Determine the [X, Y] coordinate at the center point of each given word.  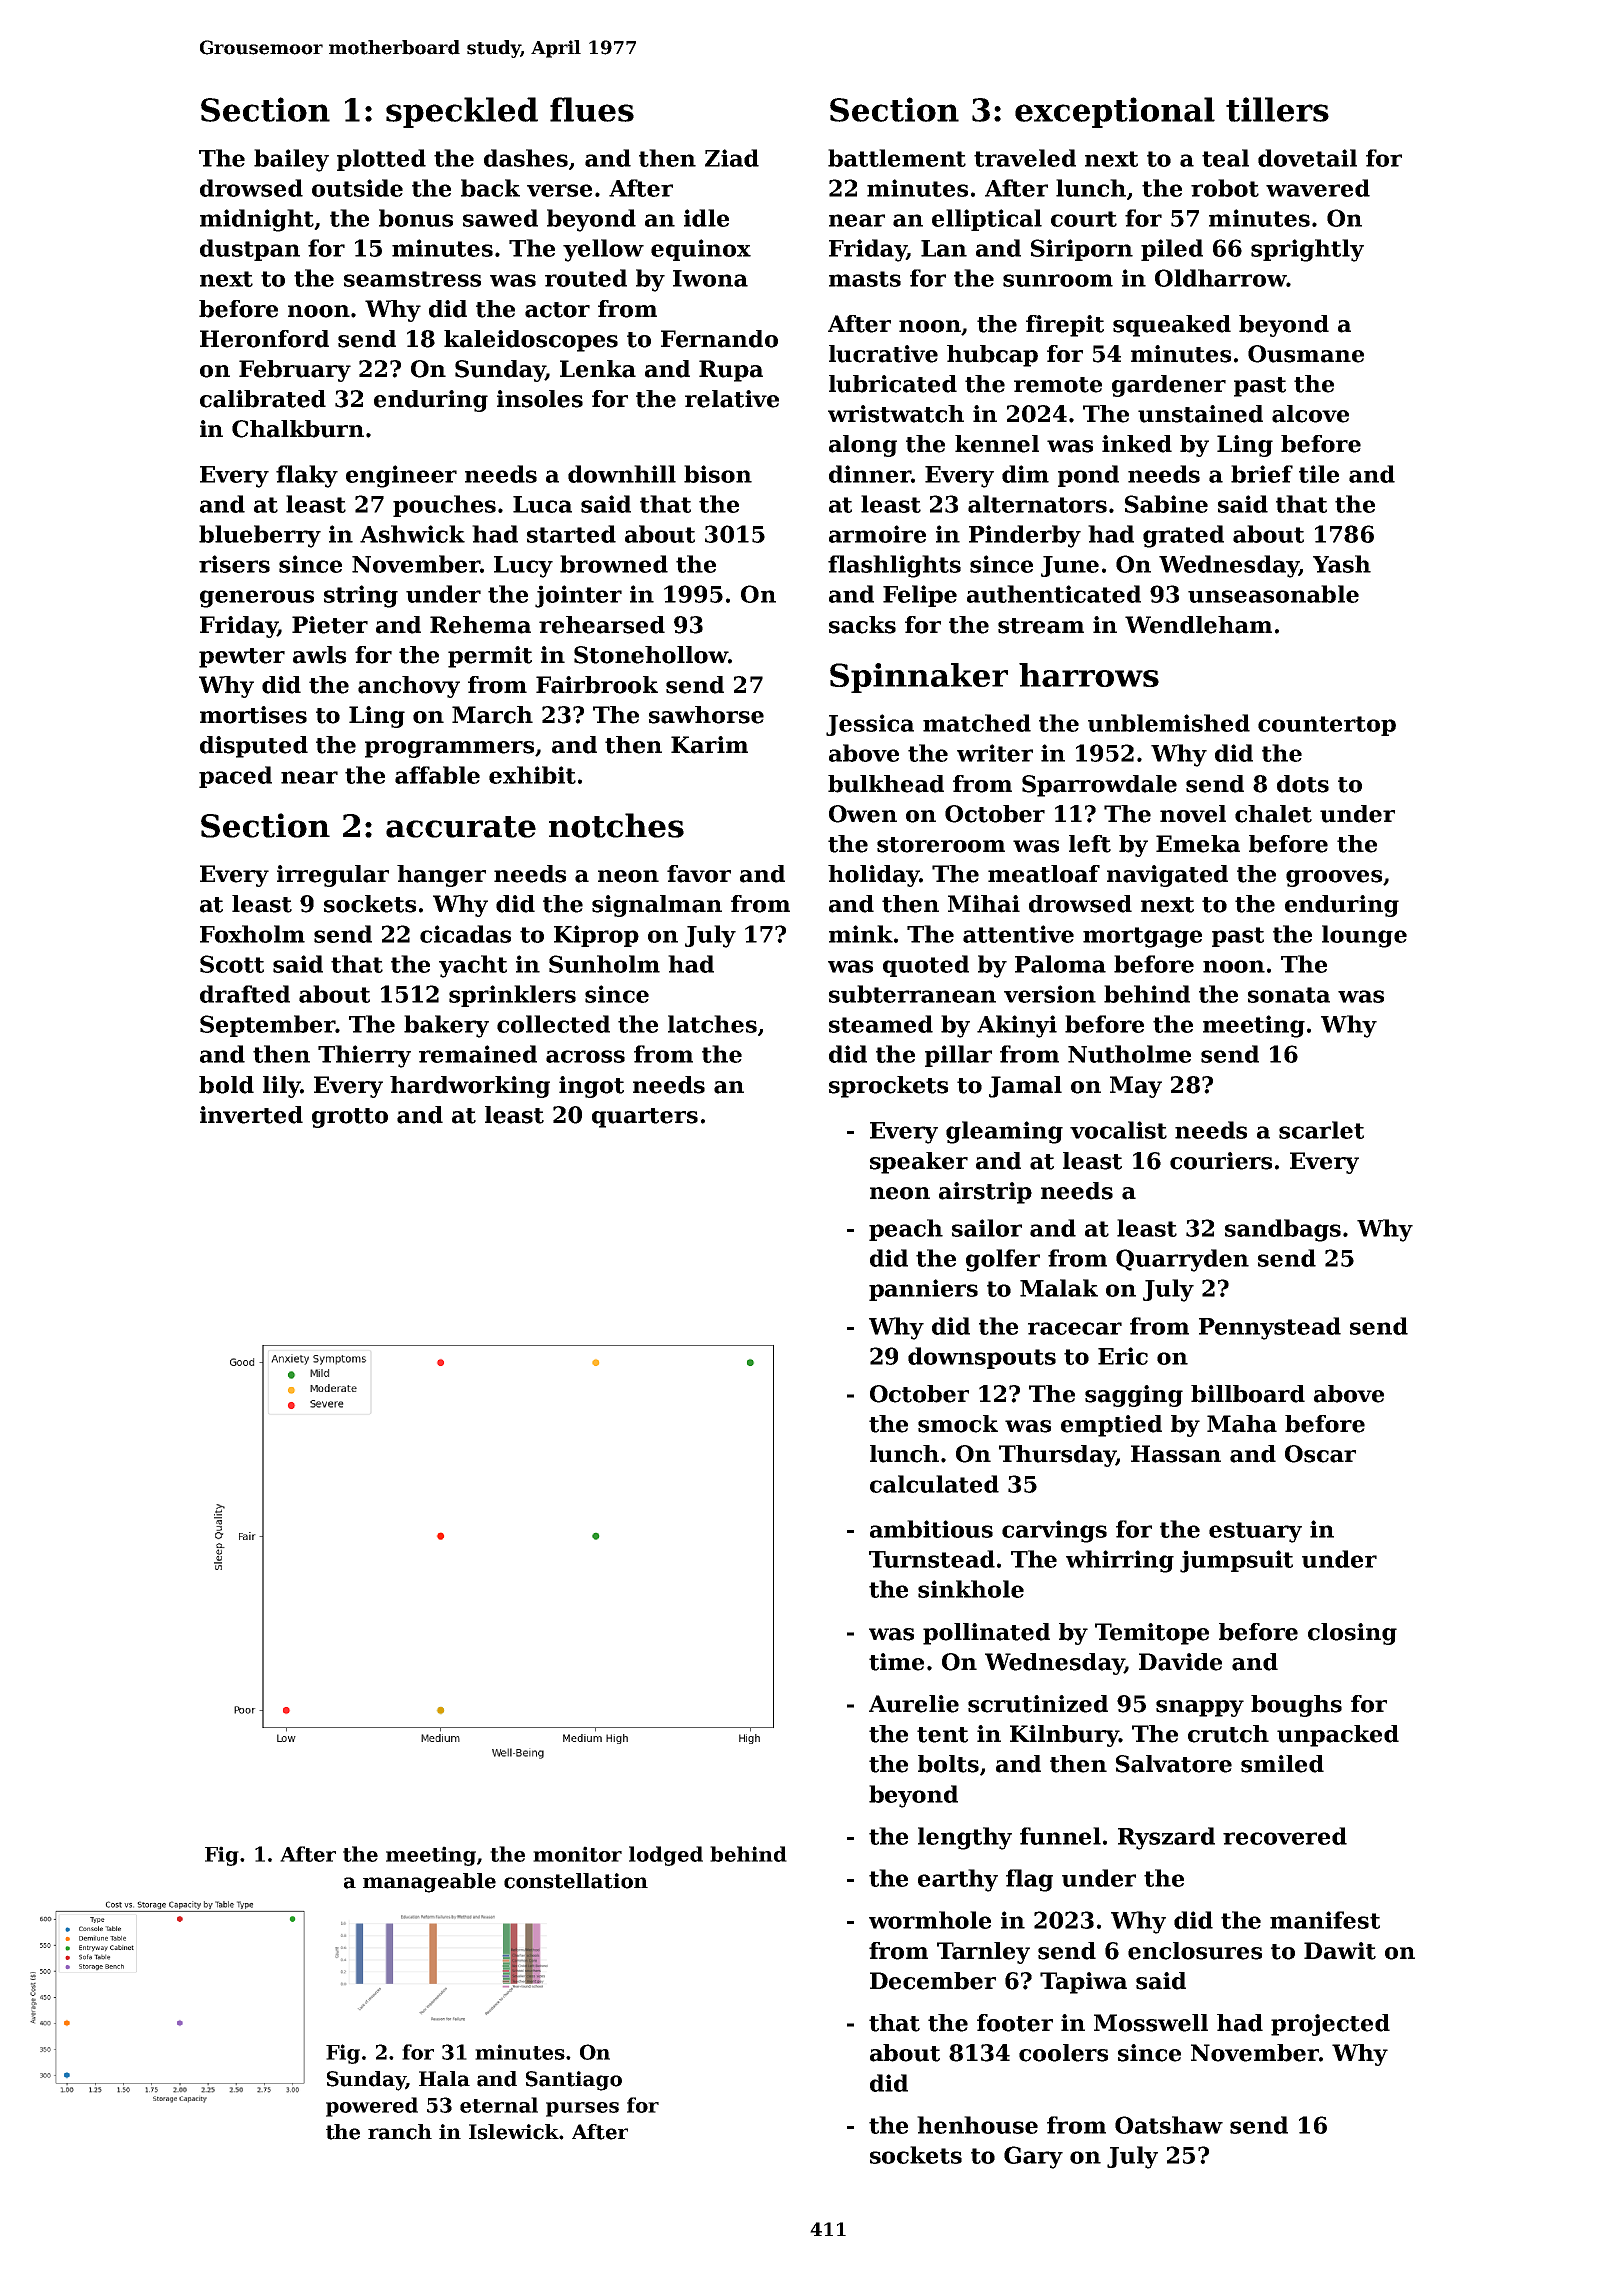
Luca [542, 504]
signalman [657, 906]
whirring [1120, 1561]
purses [582, 2109]
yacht [473, 966]
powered [372, 2107]
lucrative [883, 354]
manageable [429, 1883]
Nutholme [1129, 1054]
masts [865, 279]
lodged [666, 1856]
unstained [1200, 414]
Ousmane [1306, 354]
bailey [291, 160]
